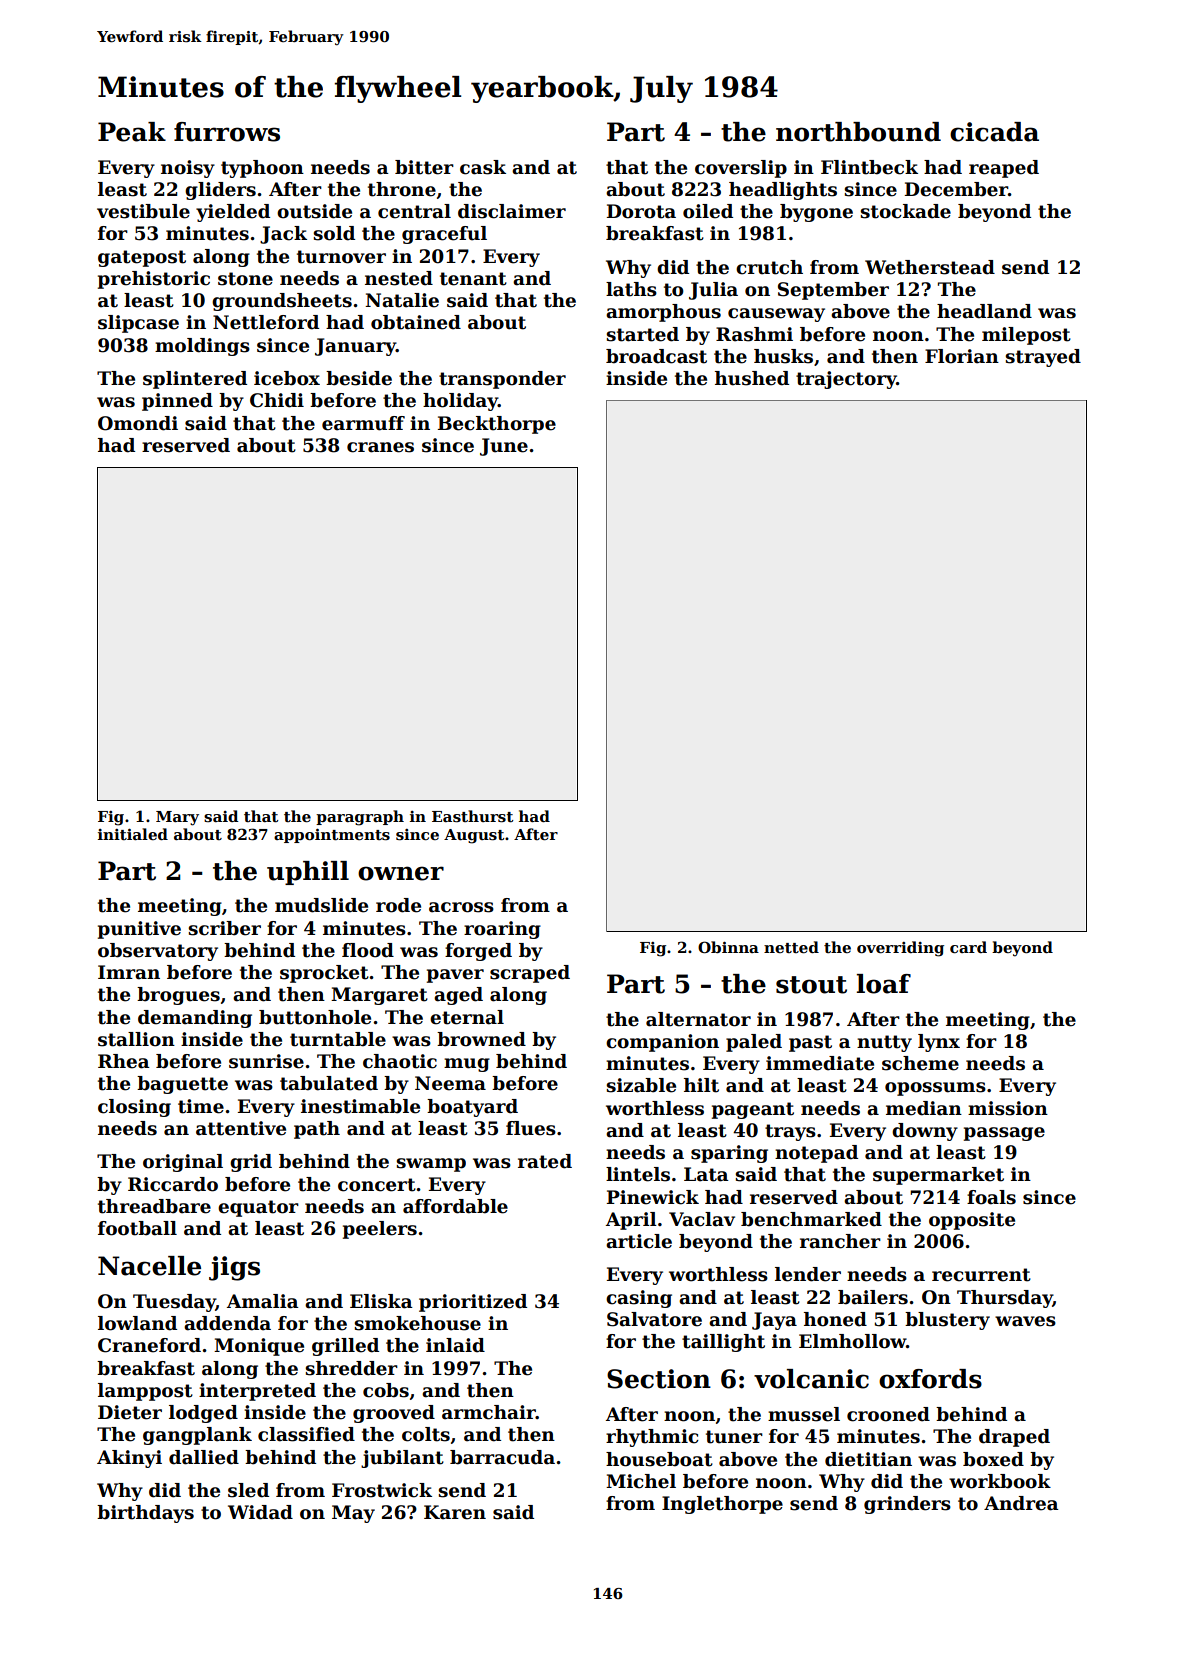 The height and width of the screenshot is (1674, 1184). I want to click on May, so click(353, 1514).
